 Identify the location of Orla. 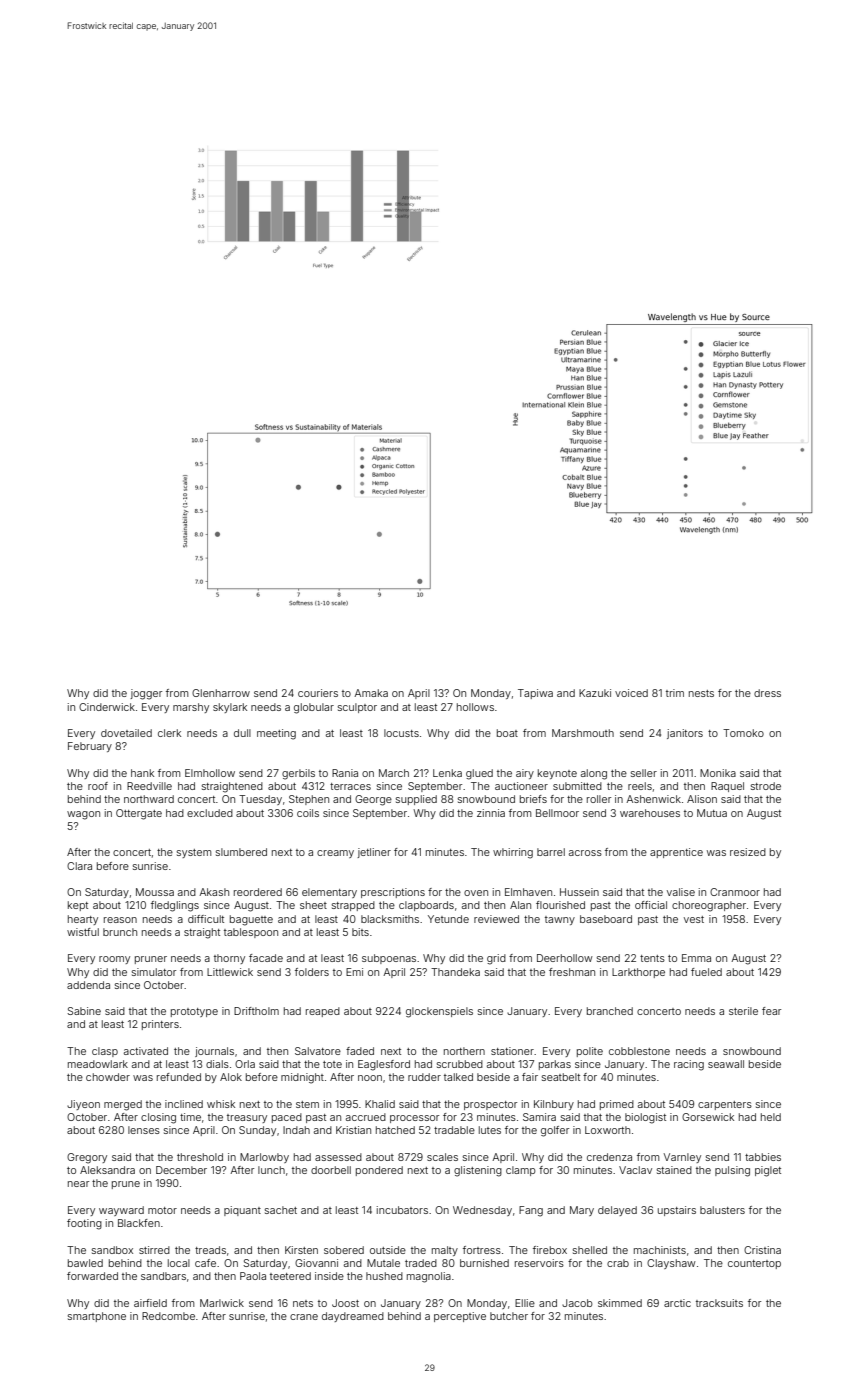
(245, 1064).
